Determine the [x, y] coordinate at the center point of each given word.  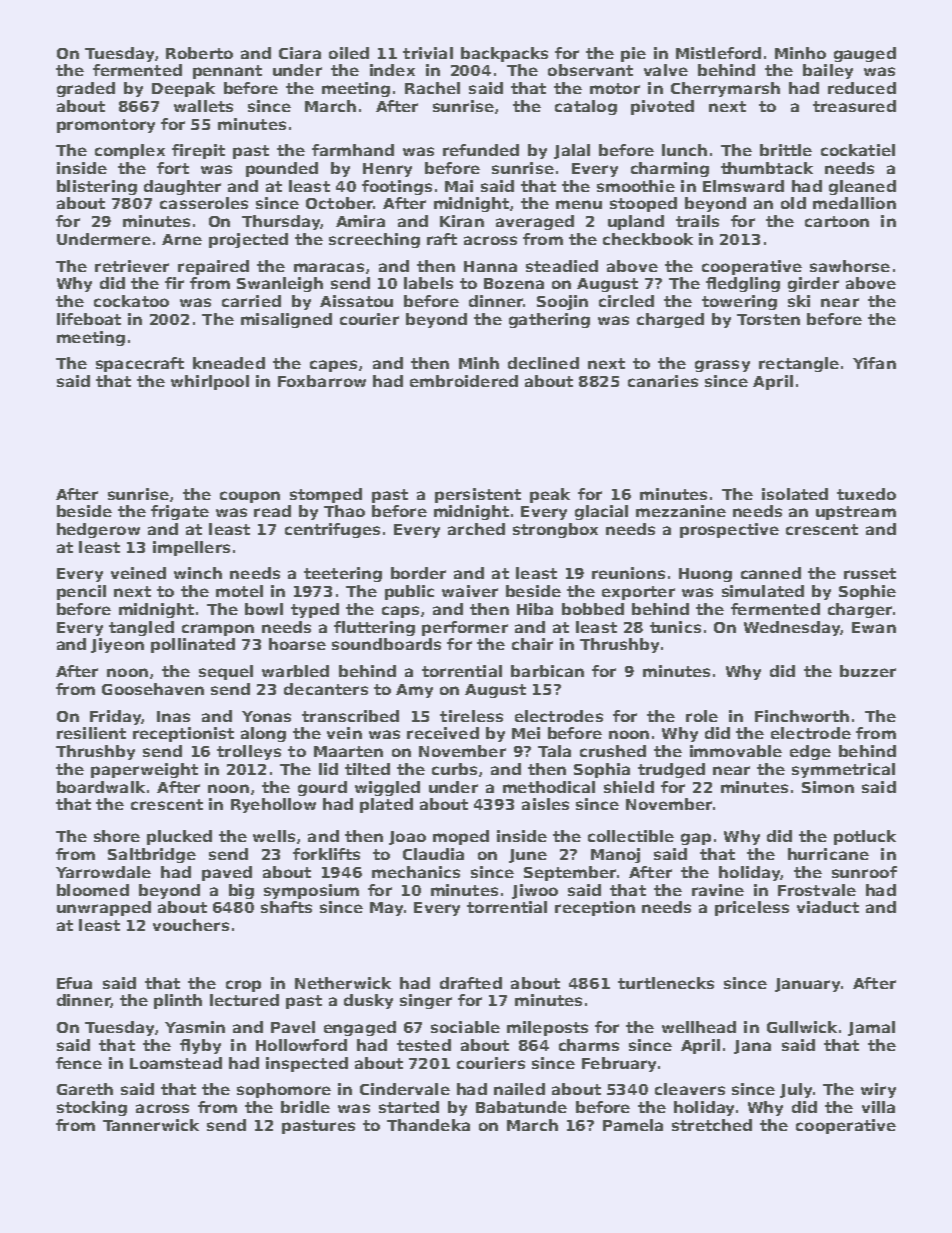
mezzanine [681, 511]
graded [86, 89]
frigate [180, 512]
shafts [286, 907]
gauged [865, 54]
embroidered [464, 381]
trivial [428, 53]
